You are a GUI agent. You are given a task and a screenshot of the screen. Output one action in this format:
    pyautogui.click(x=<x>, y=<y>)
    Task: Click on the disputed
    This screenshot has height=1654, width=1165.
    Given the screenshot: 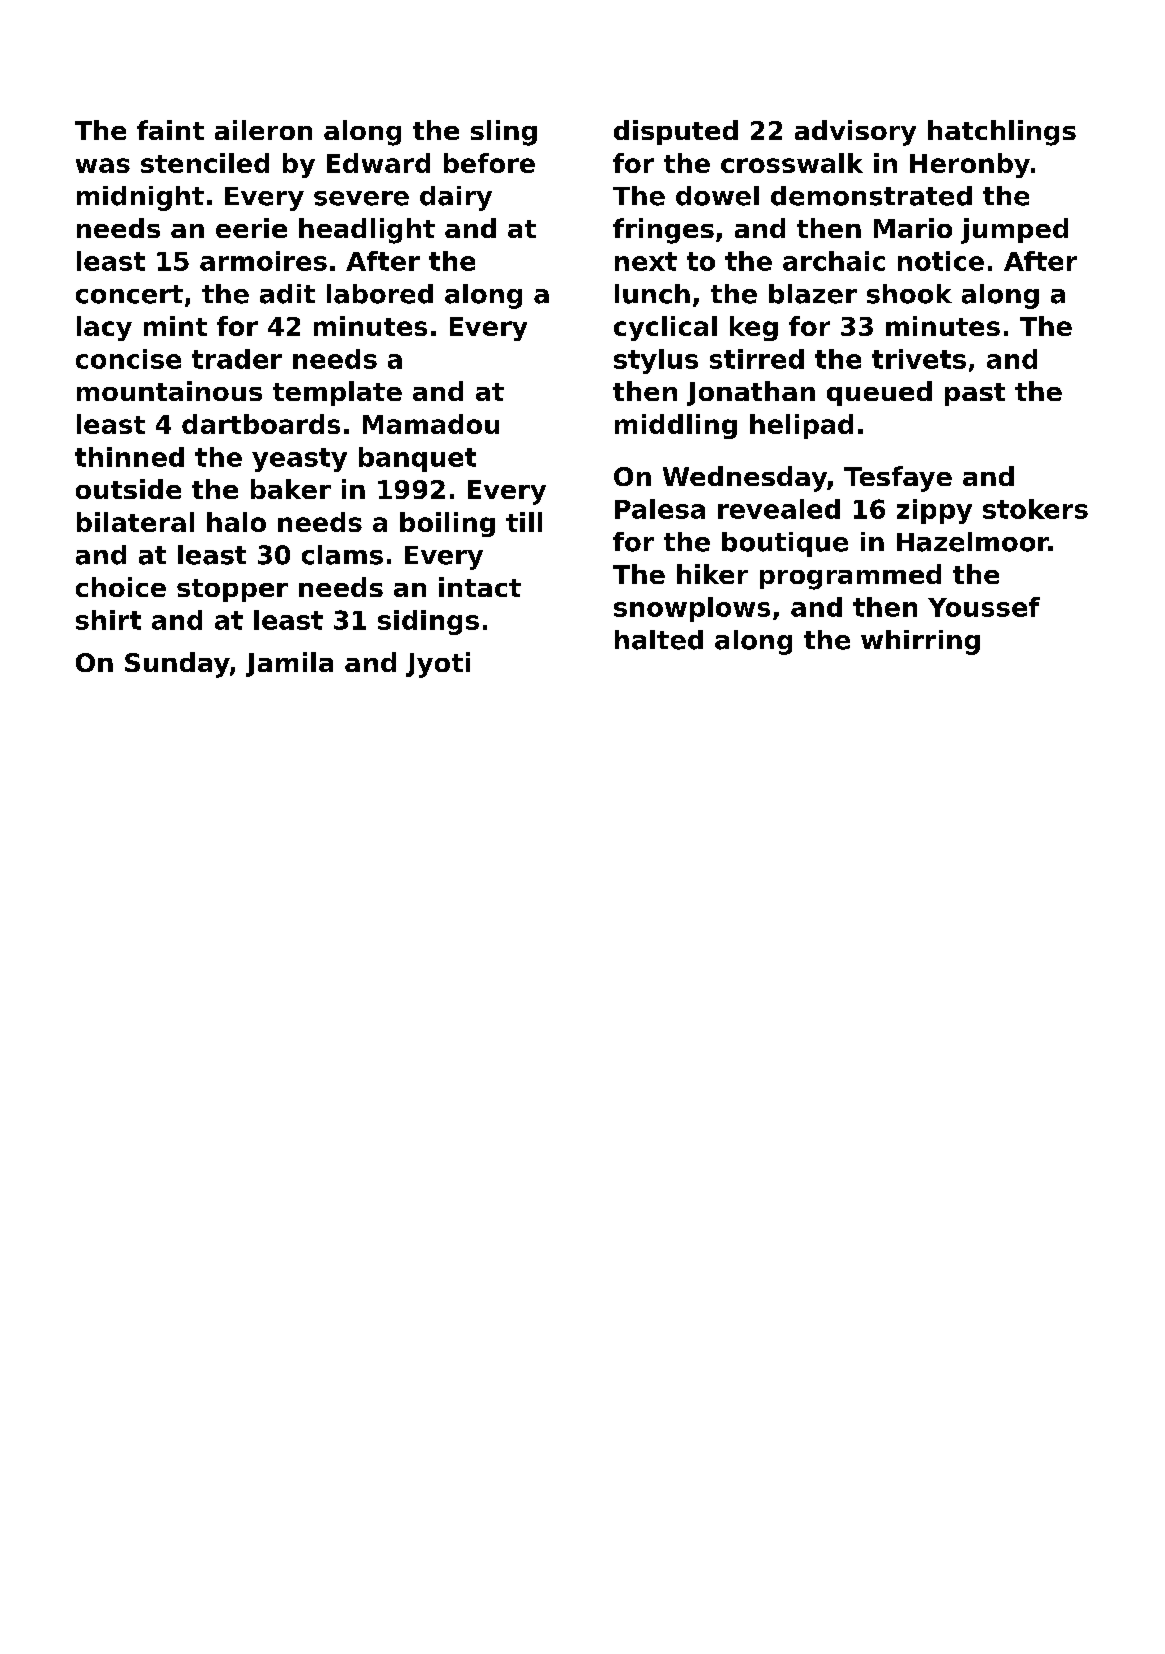 What is the action you would take?
    pyautogui.click(x=676, y=132)
